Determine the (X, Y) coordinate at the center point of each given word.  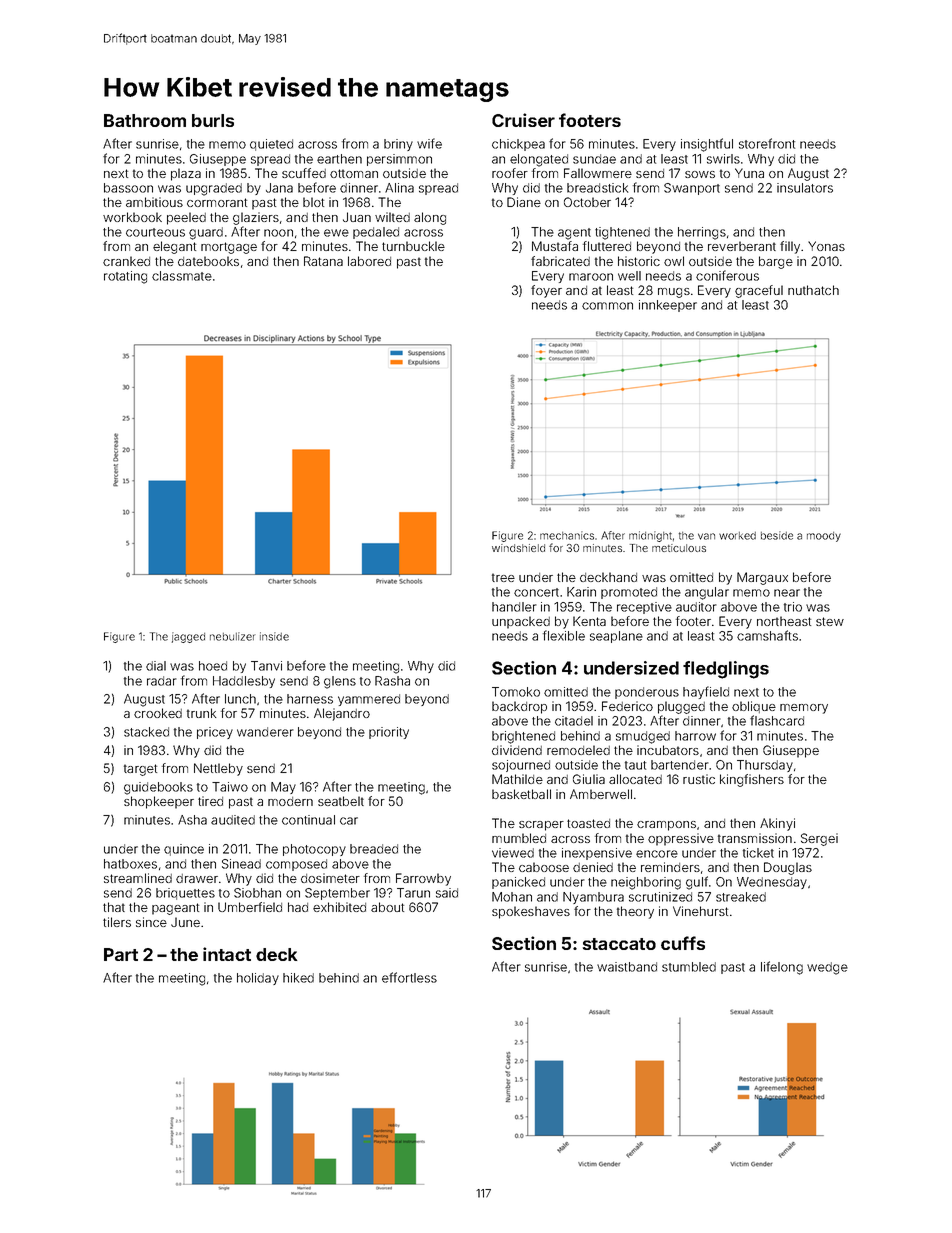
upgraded (214, 189)
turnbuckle (413, 246)
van (706, 536)
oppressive (681, 839)
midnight (650, 536)
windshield (518, 548)
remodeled (578, 750)
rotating (125, 277)
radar (162, 681)
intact (227, 954)
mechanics (567, 535)
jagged (188, 637)
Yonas (826, 246)
